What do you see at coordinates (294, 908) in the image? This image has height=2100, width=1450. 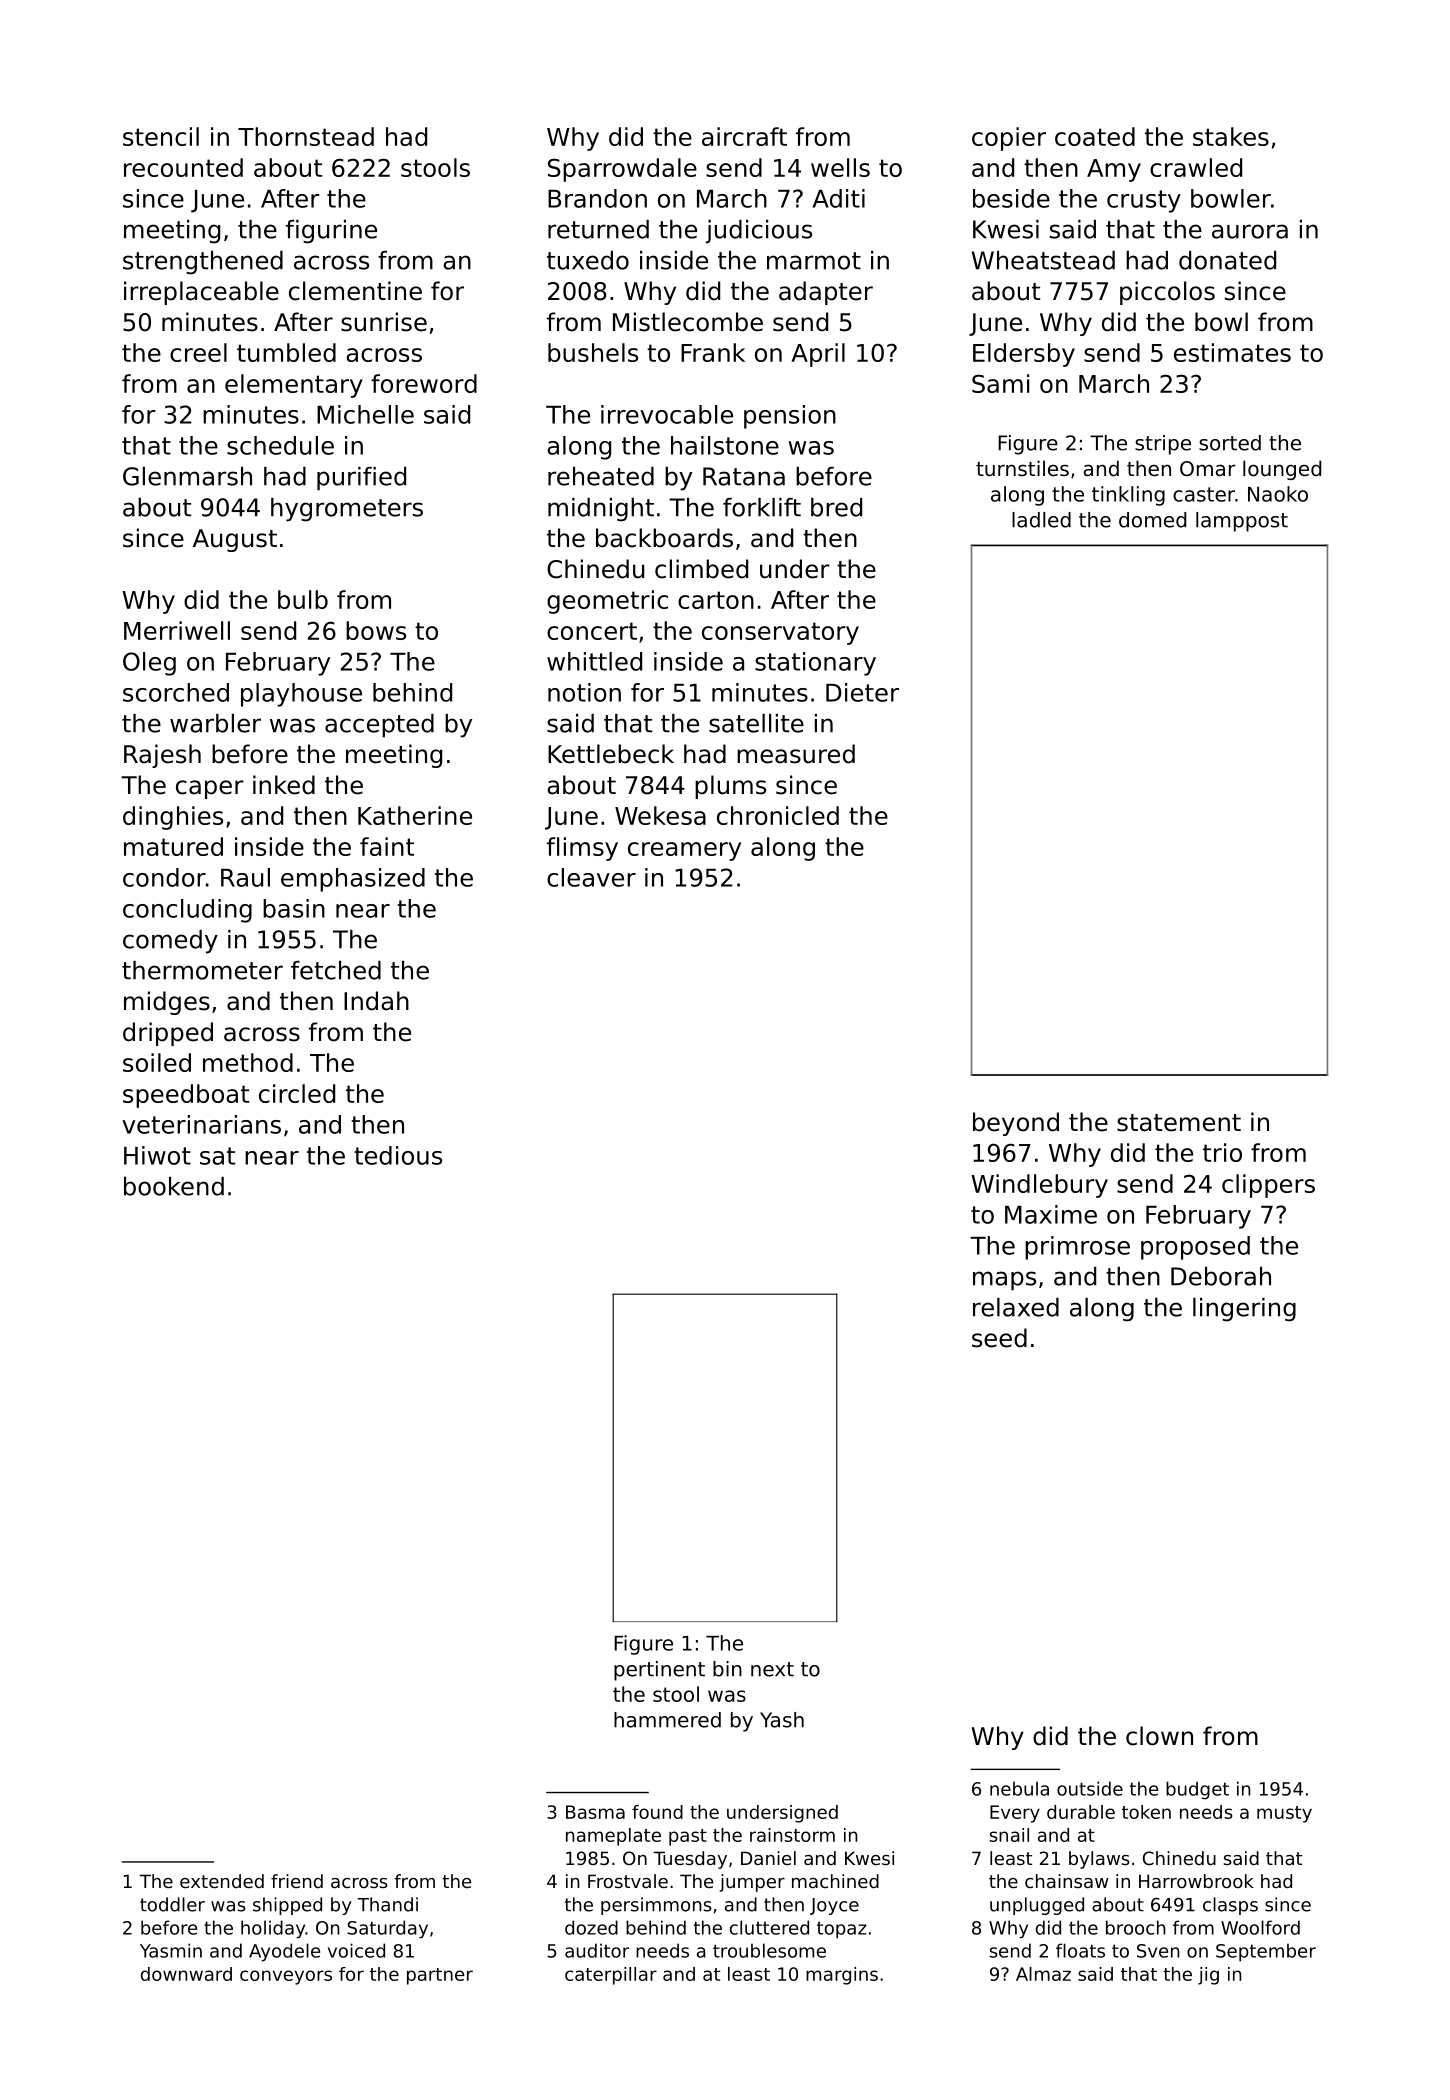 I see `basin` at bounding box center [294, 908].
